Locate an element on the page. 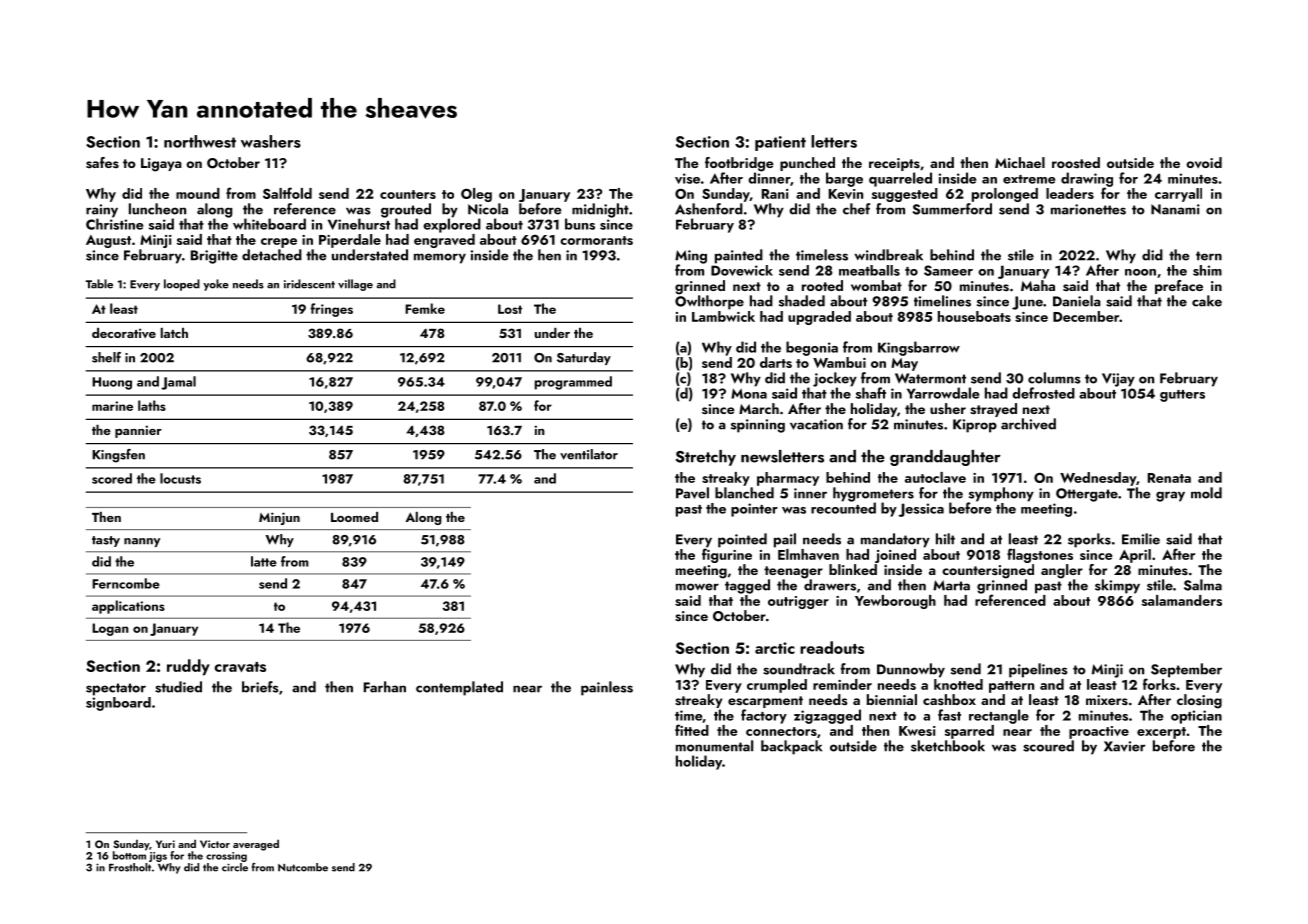  ventilator is located at coordinates (589, 454).
